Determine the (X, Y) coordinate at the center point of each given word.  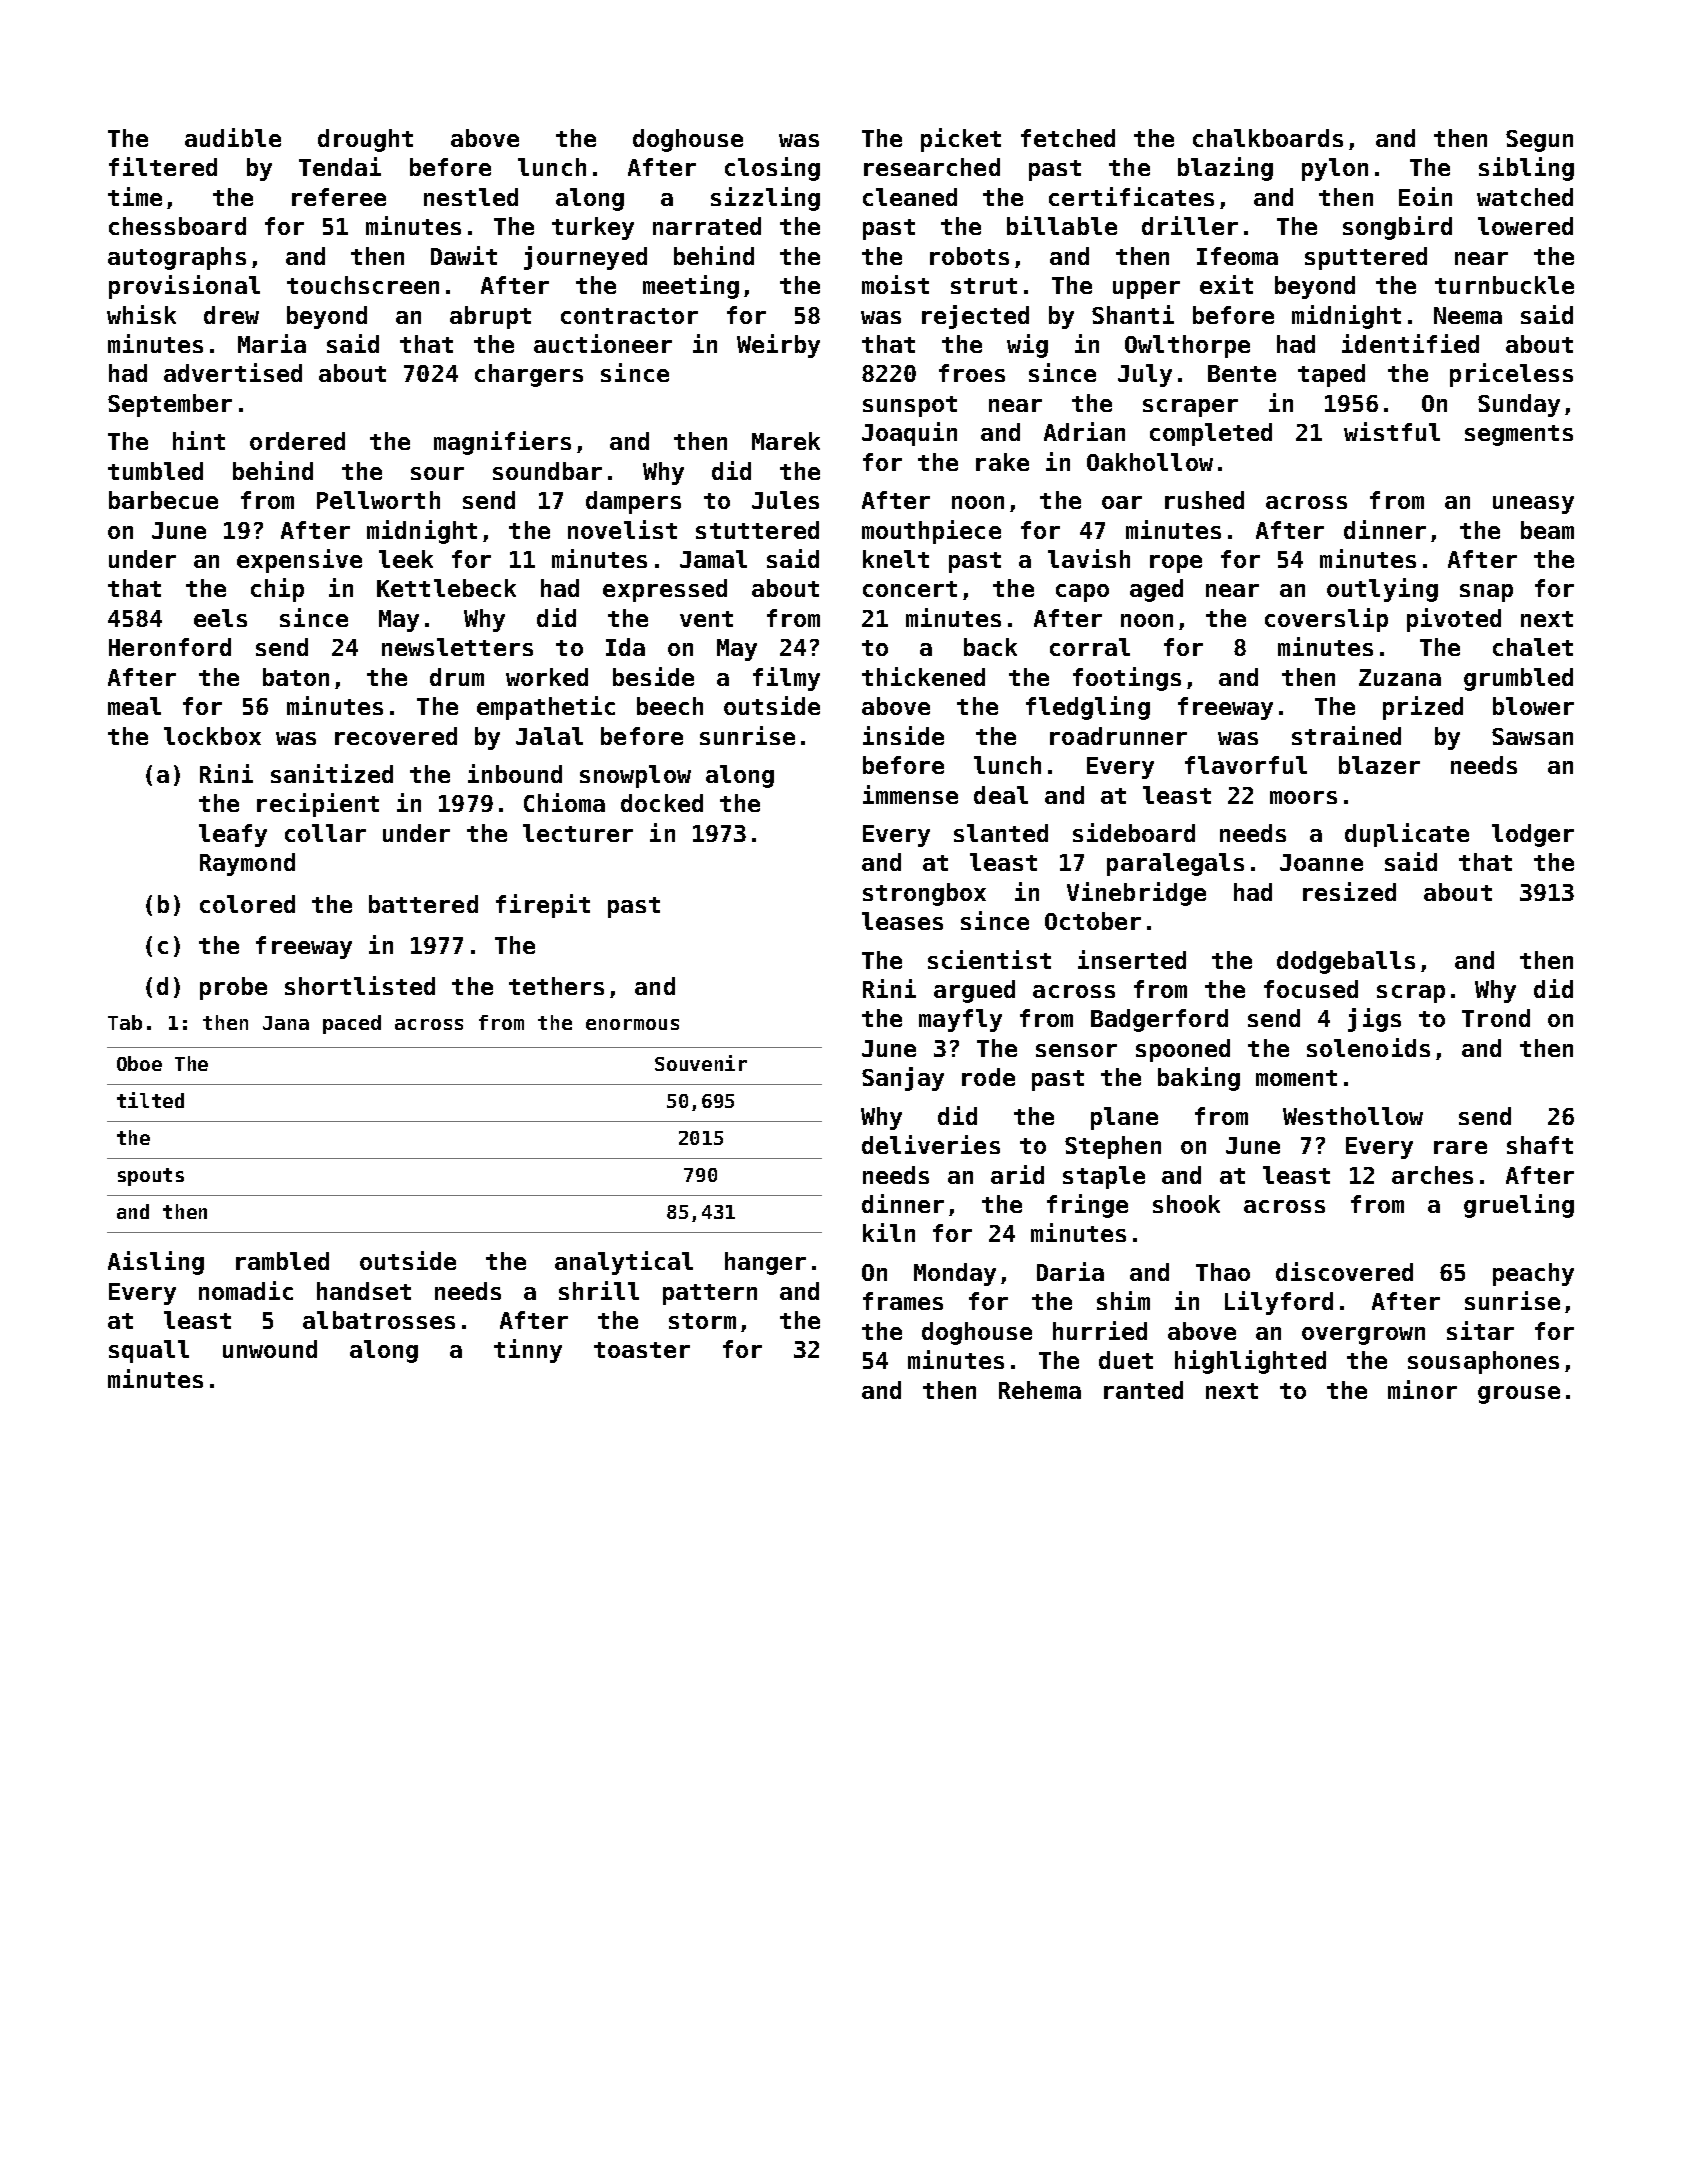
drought (365, 140)
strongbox (924, 894)
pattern (710, 1294)
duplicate (1407, 835)
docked (662, 803)
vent (706, 619)
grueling (1519, 1206)
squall (149, 1351)
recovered (396, 736)
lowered (1525, 226)
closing (772, 169)
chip (277, 590)
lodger (1533, 835)
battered (423, 904)
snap (1486, 593)
